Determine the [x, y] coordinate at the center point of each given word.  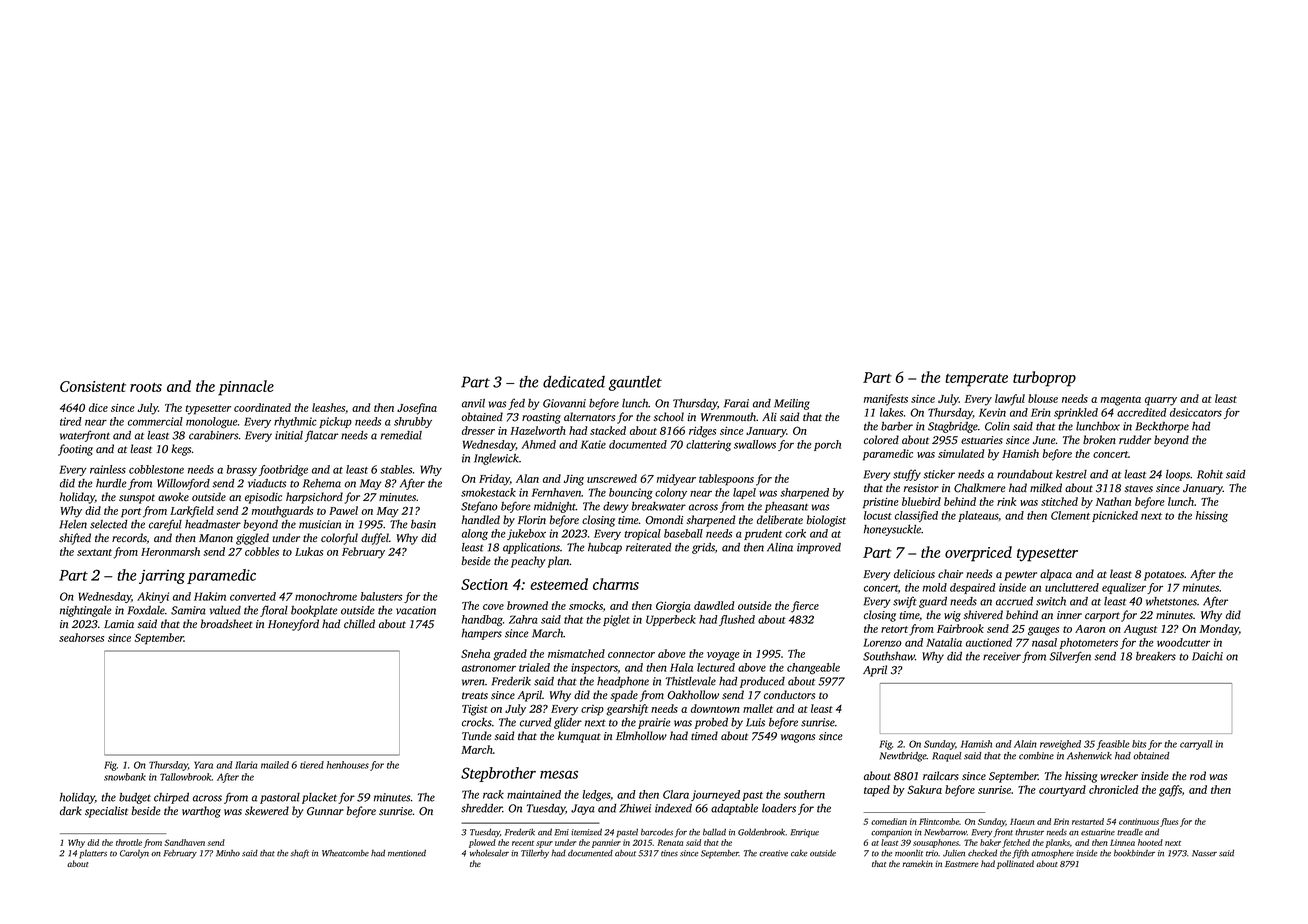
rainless [108, 469]
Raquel [947, 757]
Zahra [523, 619]
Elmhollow [641, 735]
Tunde [477, 735]
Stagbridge [953, 427]
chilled [359, 623]
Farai [736, 403]
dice [98, 407]
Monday [1219, 630]
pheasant [786, 507]
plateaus [978, 516]
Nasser [1204, 853]
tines [669, 853]
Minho [228, 853]
